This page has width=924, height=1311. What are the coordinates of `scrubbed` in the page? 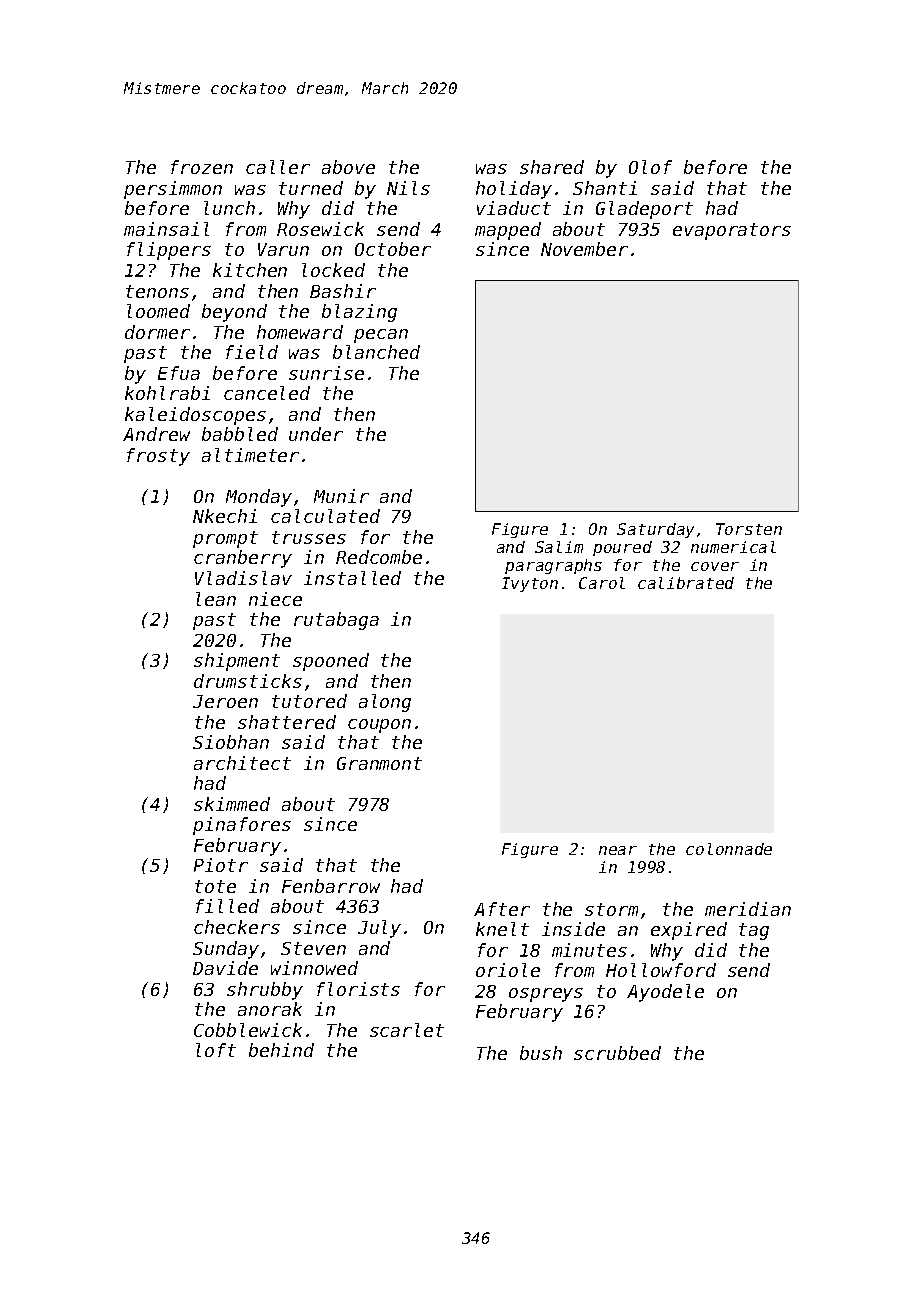 It's located at (617, 1053).
